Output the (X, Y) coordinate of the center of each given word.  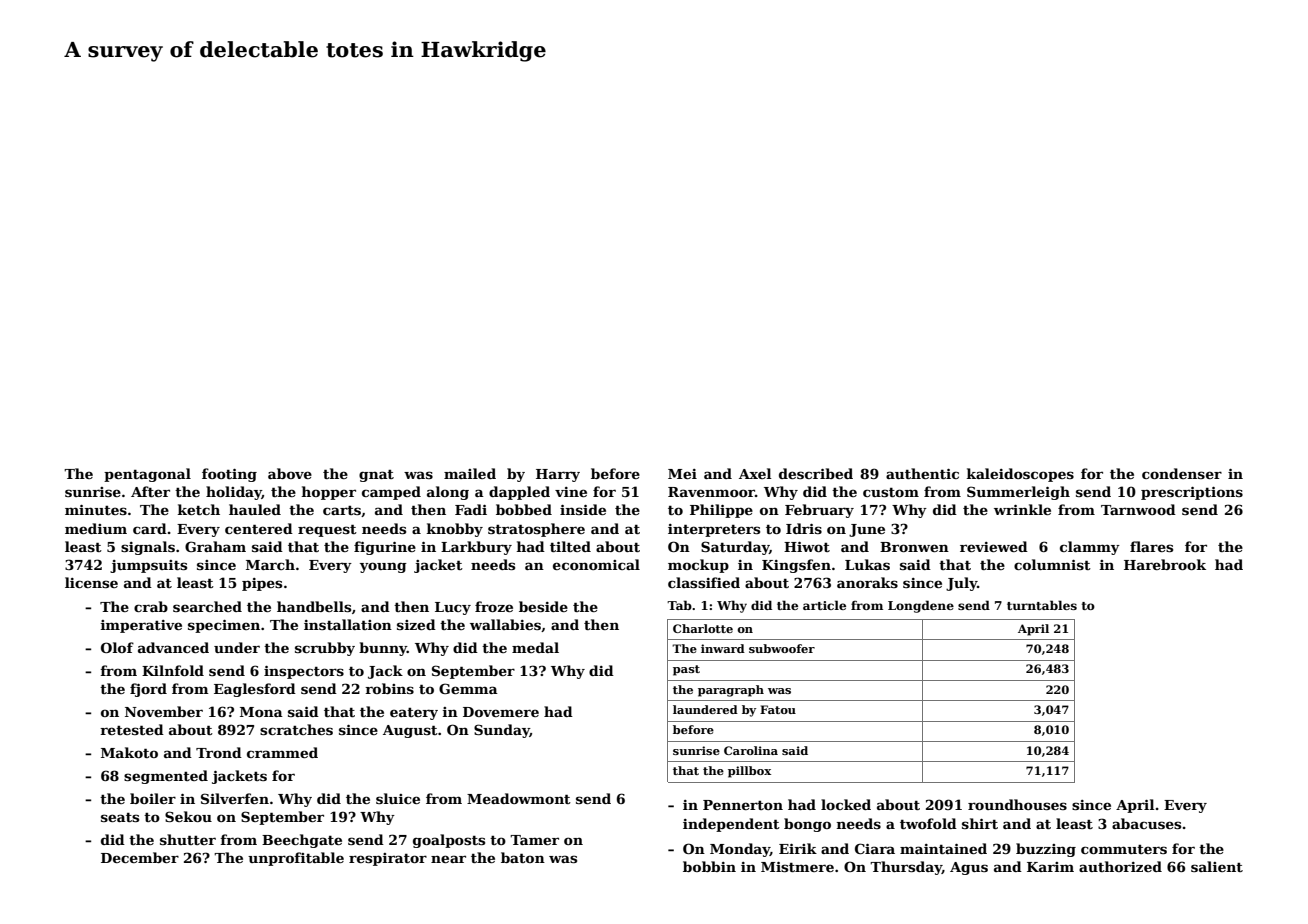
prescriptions (1192, 493)
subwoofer (782, 648)
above (290, 473)
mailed (470, 473)
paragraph (731, 691)
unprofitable (296, 859)
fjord (148, 690)
